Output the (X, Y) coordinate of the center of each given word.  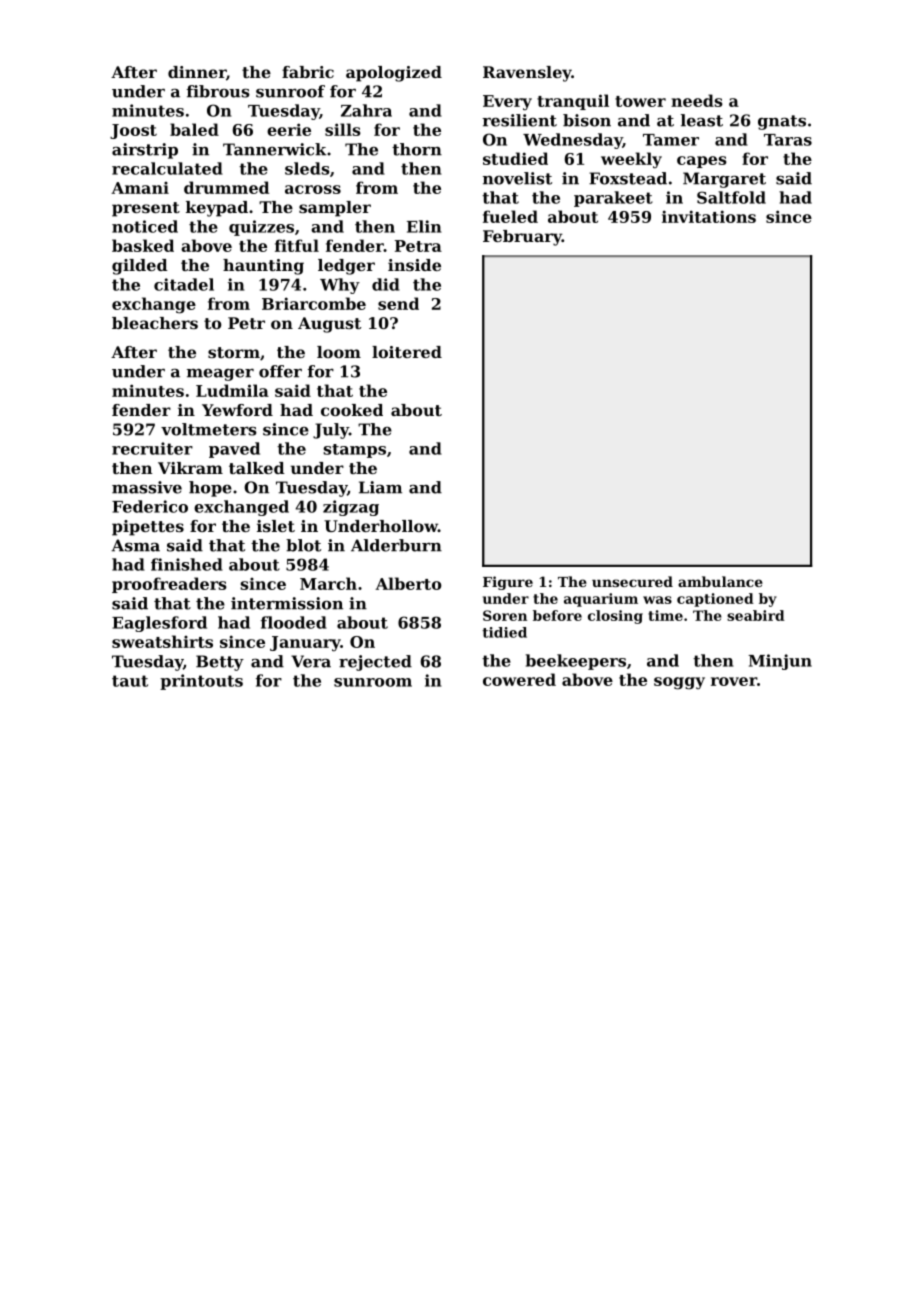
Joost (133, 131)
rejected (375, 663)
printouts (201, 682)
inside (414, 265)
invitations (709, 216)
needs (697, 100)
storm (234, 352)
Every (507, 103)
